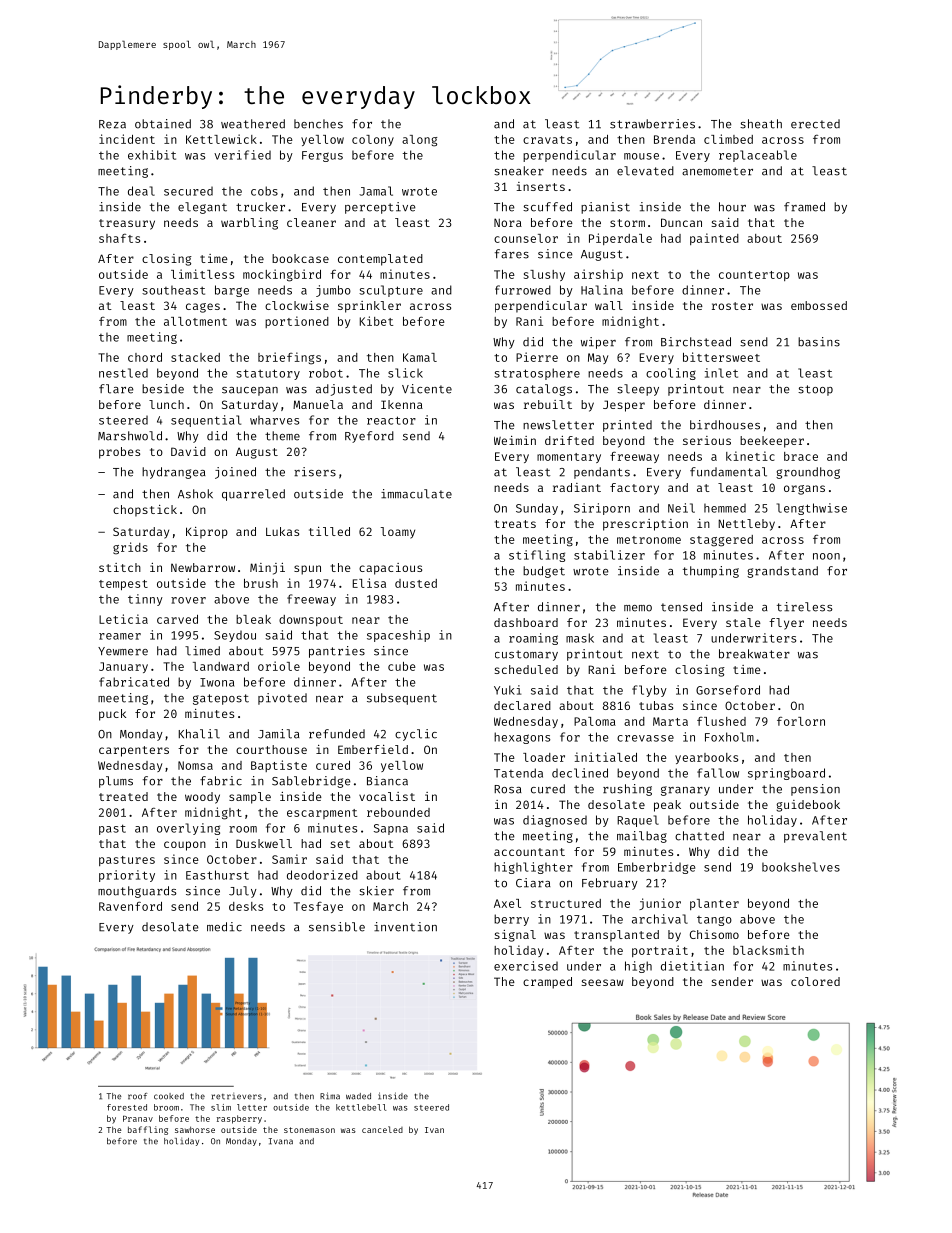 The width and height of the screenshot is (952, 1233). Describe the element at coordinates (130, 548) in the screenshot. I see `grids` at that location.
